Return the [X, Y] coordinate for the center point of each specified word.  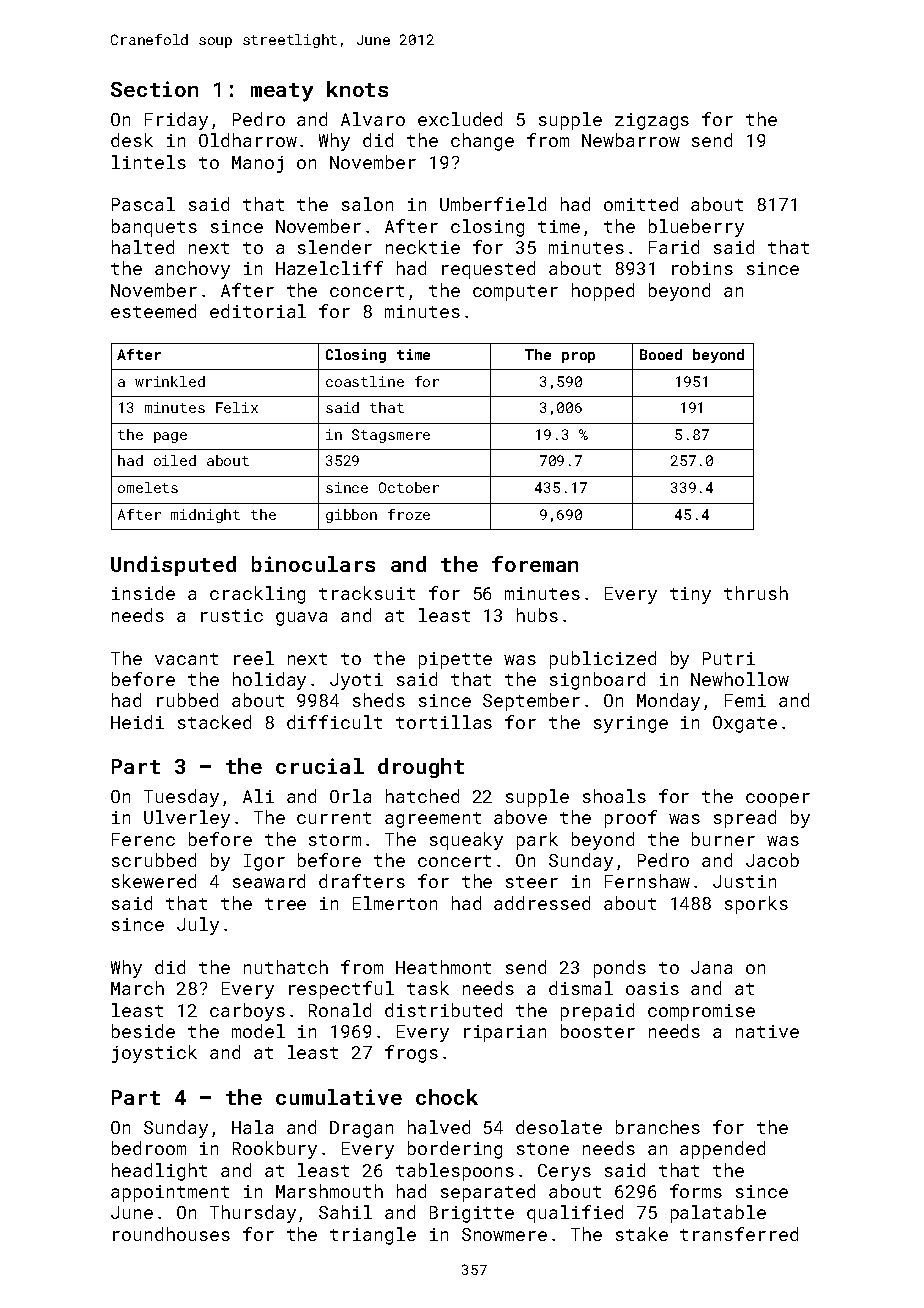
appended [722, 1150]
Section [154, 89]
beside [143, 1031]
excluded [460, 119]
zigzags [652, 121]
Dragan [361, 1129]
